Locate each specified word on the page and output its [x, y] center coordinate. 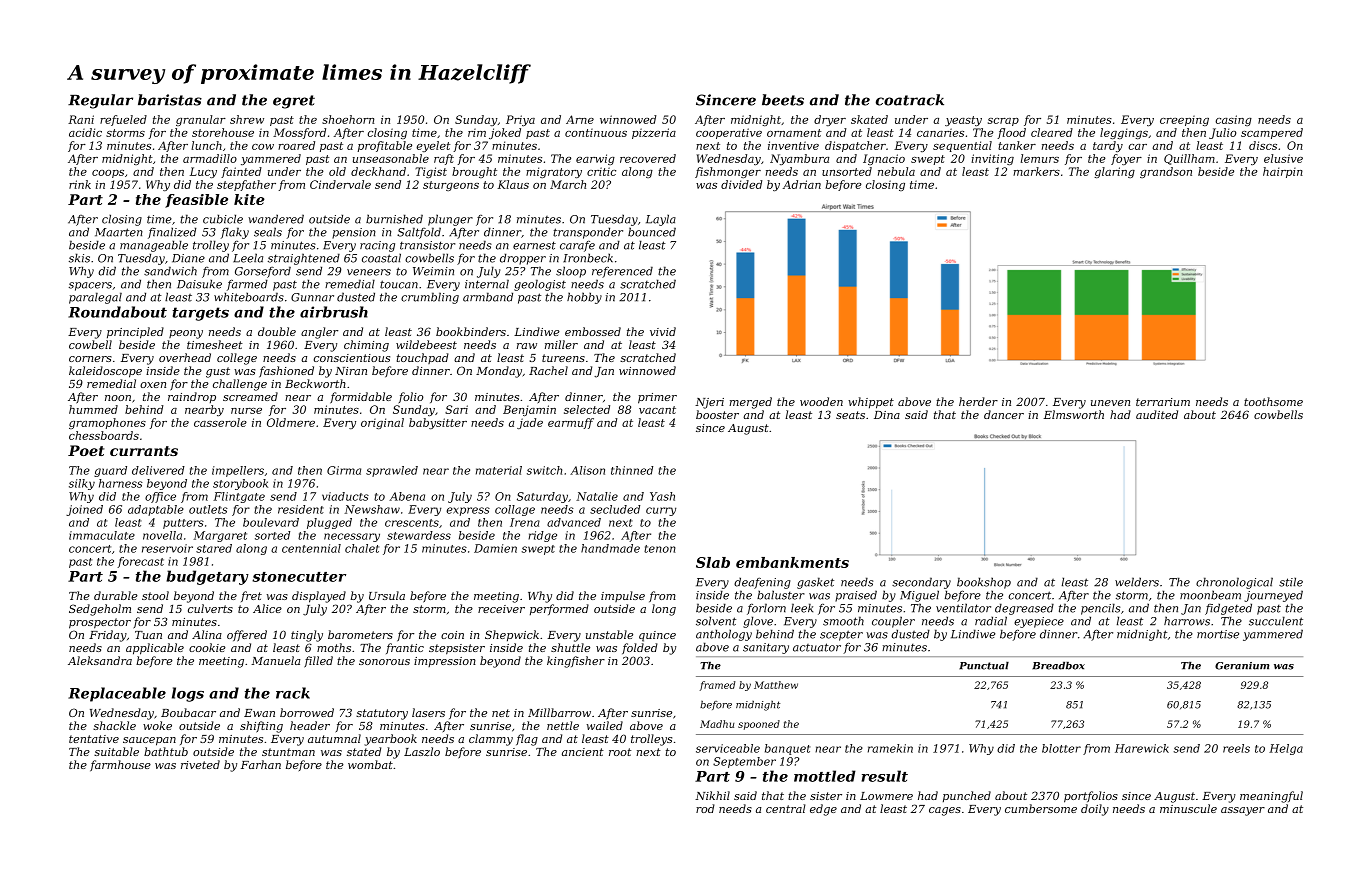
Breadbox [1058, 666]
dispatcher [855, 146]
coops [108, 174]
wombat [370, 764]
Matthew [776, 685]
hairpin [1283, 172]
